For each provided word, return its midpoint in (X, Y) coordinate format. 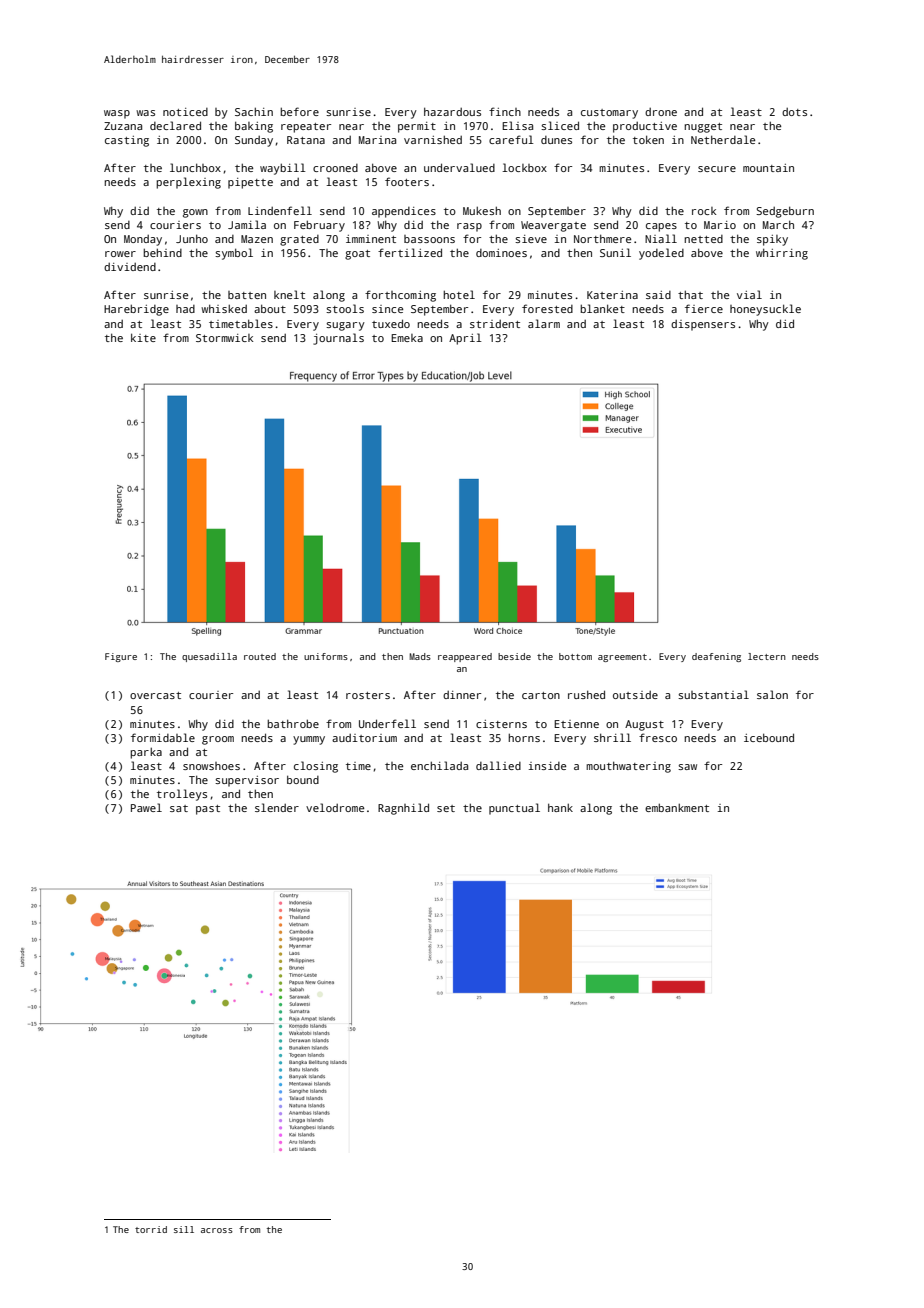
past (208, 810)
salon (772, 694)
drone (661, 112)
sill (184, 1229)
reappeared (465, 657)
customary (609, 114)
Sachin (254, 111)
